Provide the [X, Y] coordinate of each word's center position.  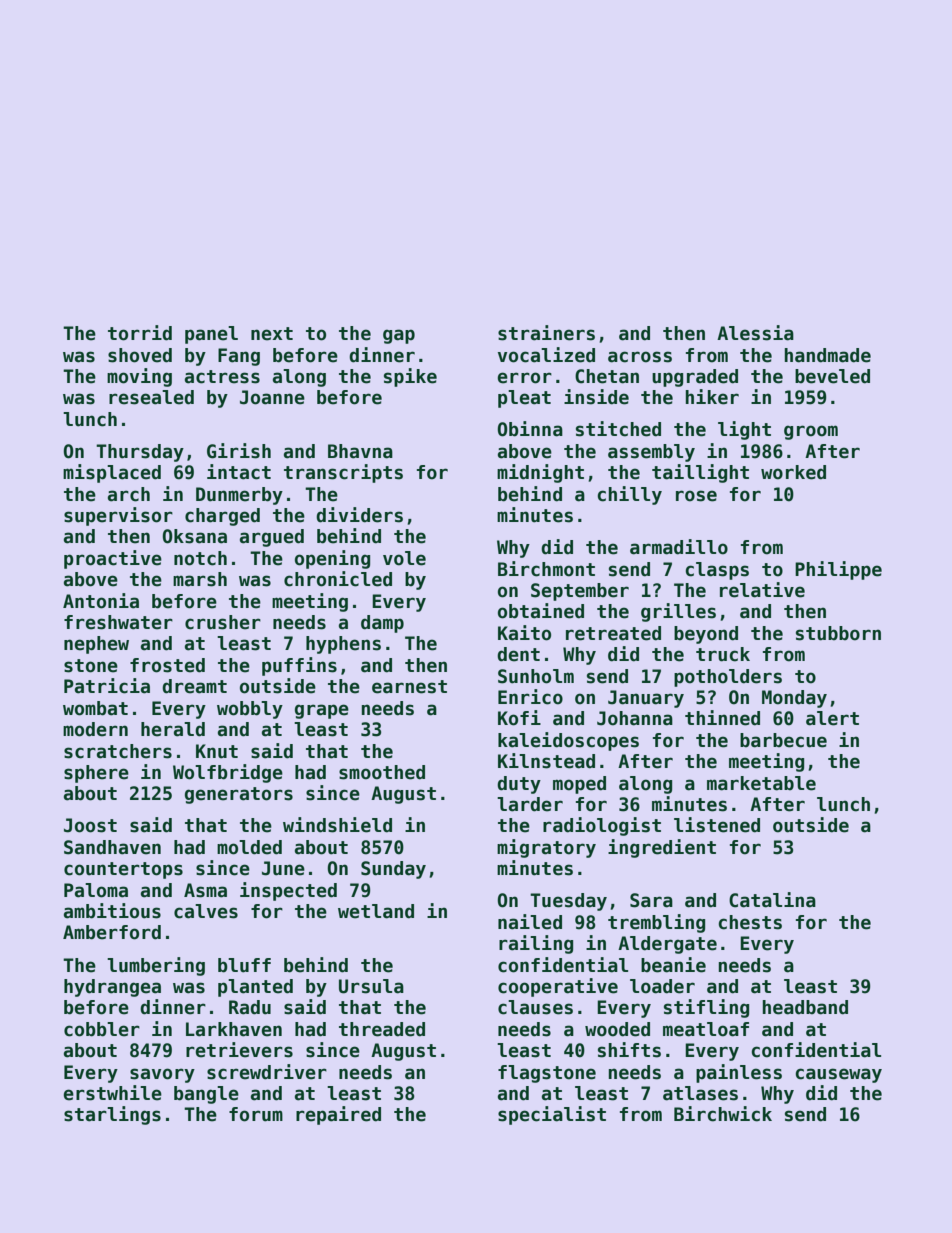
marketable [761, 783]
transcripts [343, 473]
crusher [223, 622]
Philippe [838, 570]
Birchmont [546, 569]
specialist [552, 1115]
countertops [123, 870]
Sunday [393, 870]
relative [762, 590]
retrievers [239, 1050]
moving [139, 377]
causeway [839, 1075]
